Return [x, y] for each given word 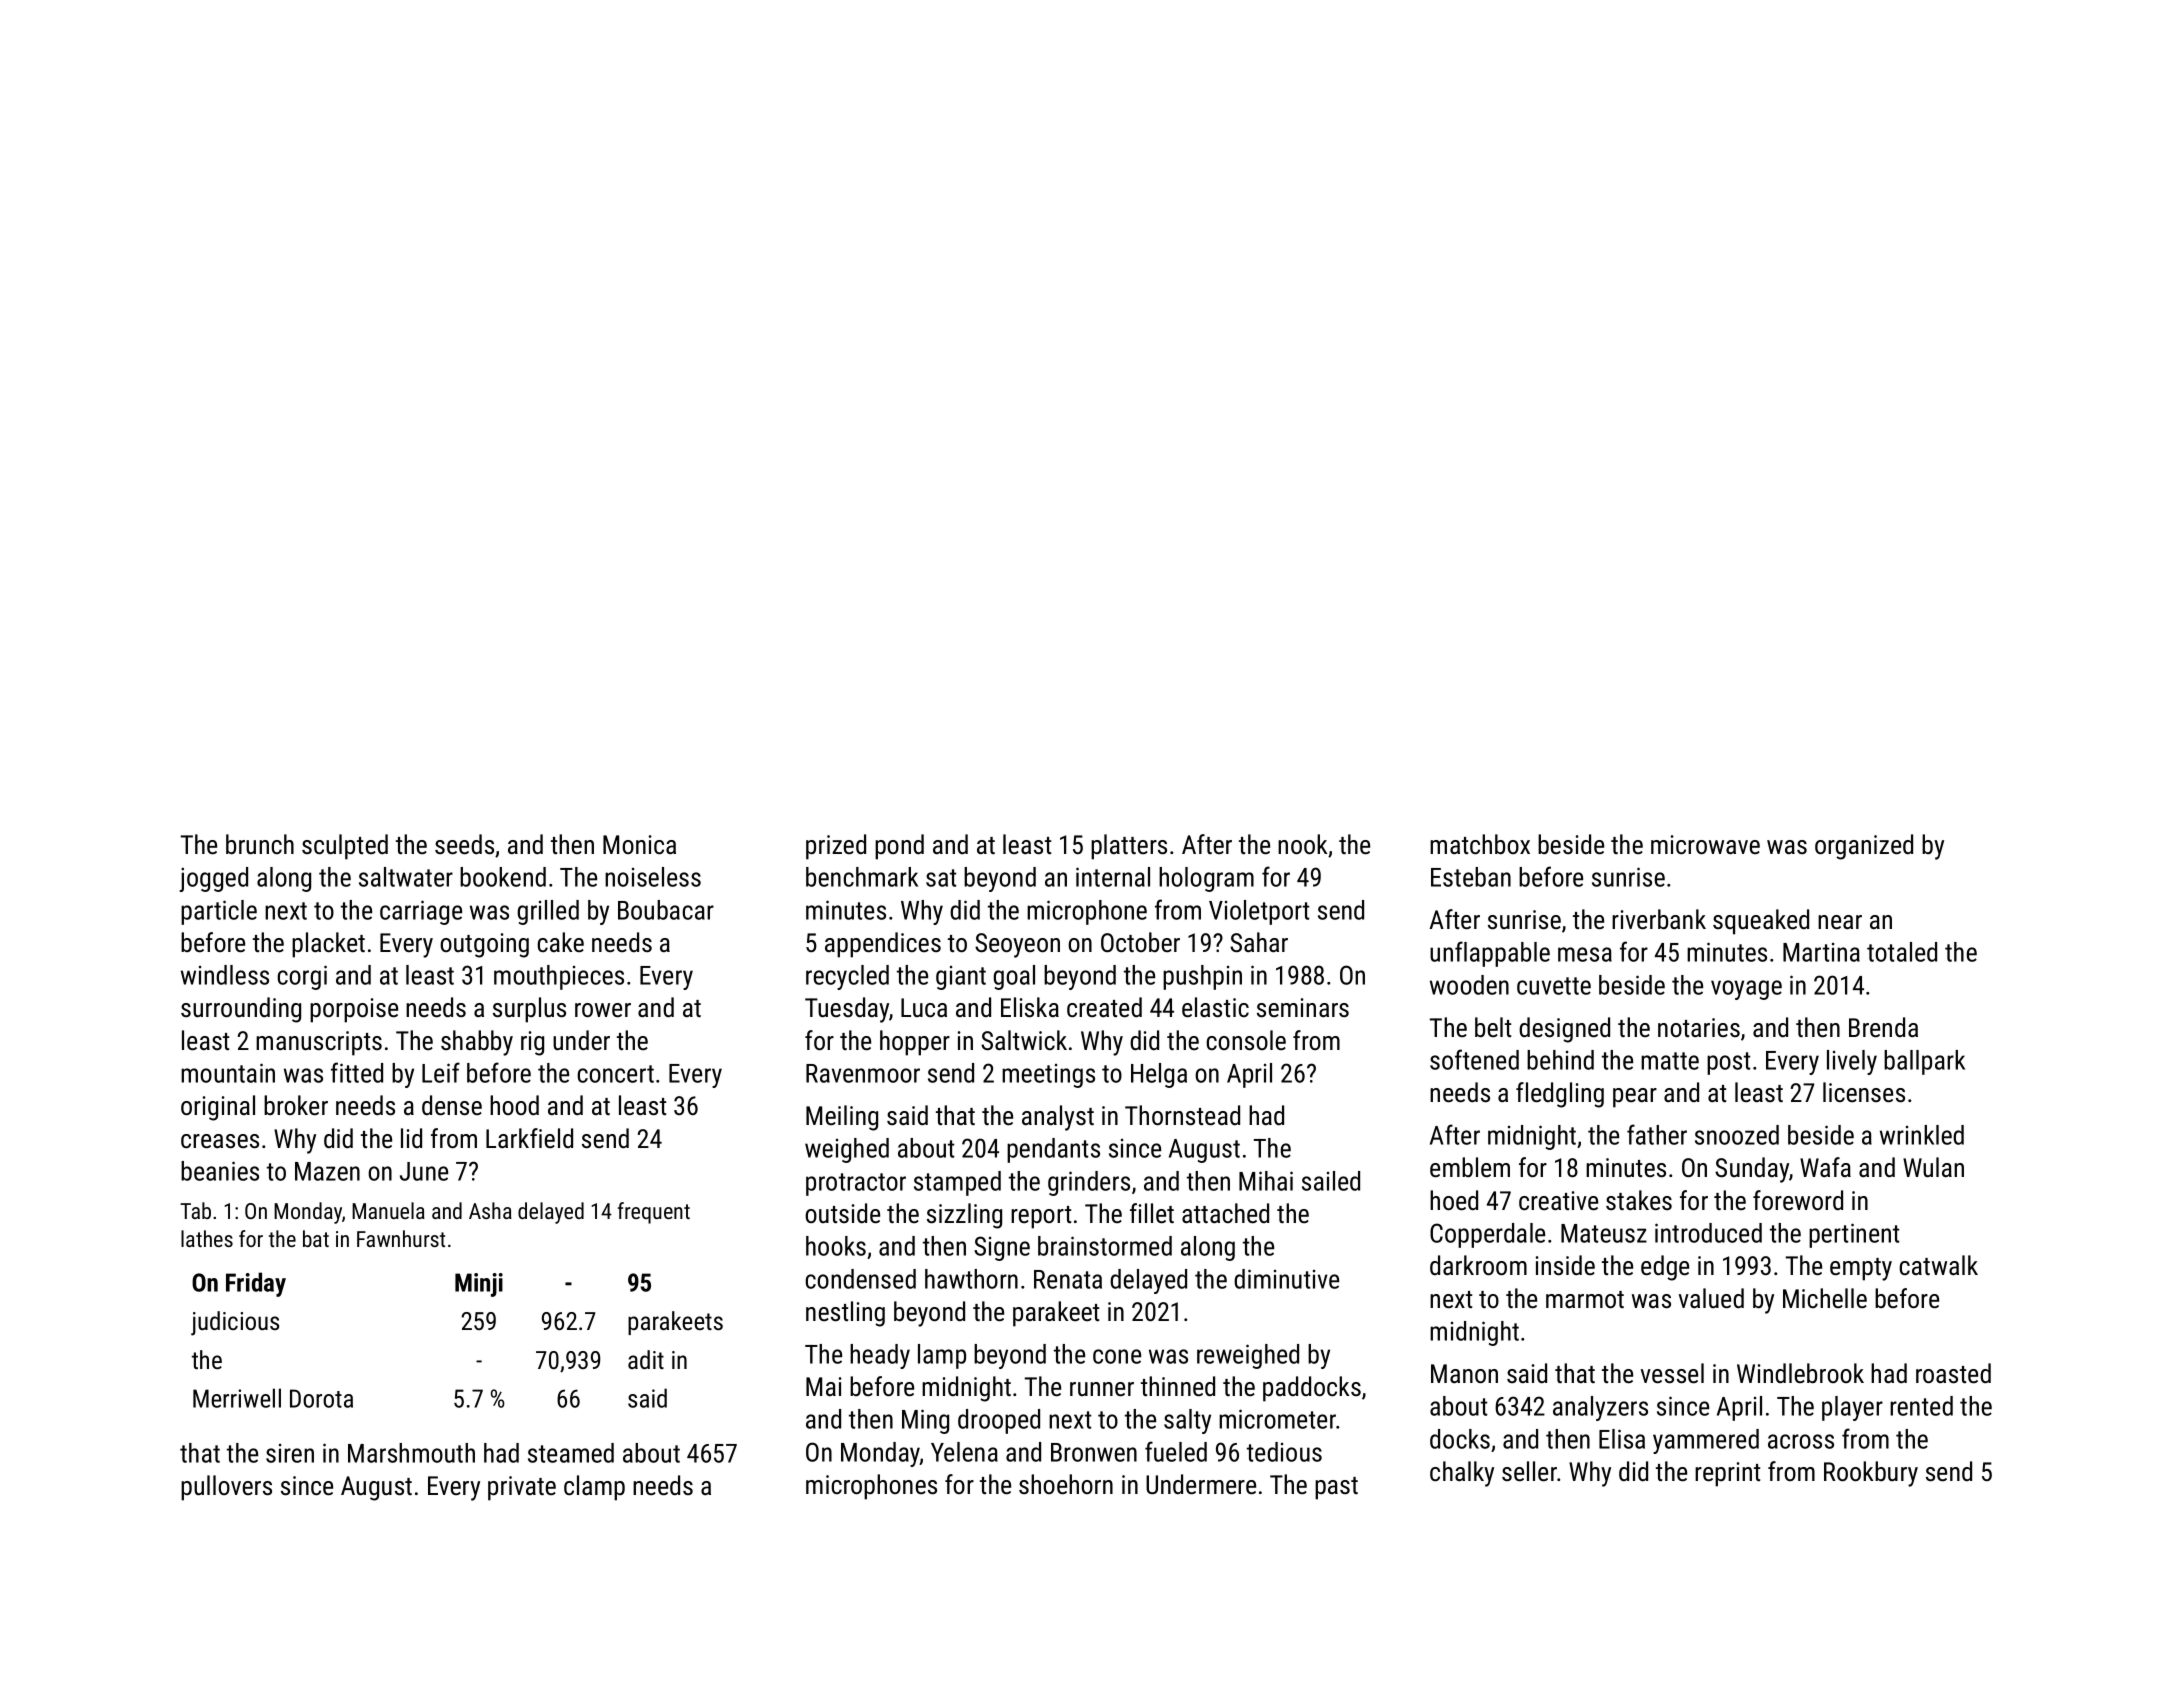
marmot [1585, 1299]
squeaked [1761, 922]
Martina [1821, 952]
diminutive [1286, 1279]
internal [1113, 877]
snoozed [1737, 1135]
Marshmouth [411, 1453]
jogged [213, 879]
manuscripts [319, 1043]
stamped [957, 1183]
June [424, 1171]
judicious [235, 1323]
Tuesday [847, 1010]
